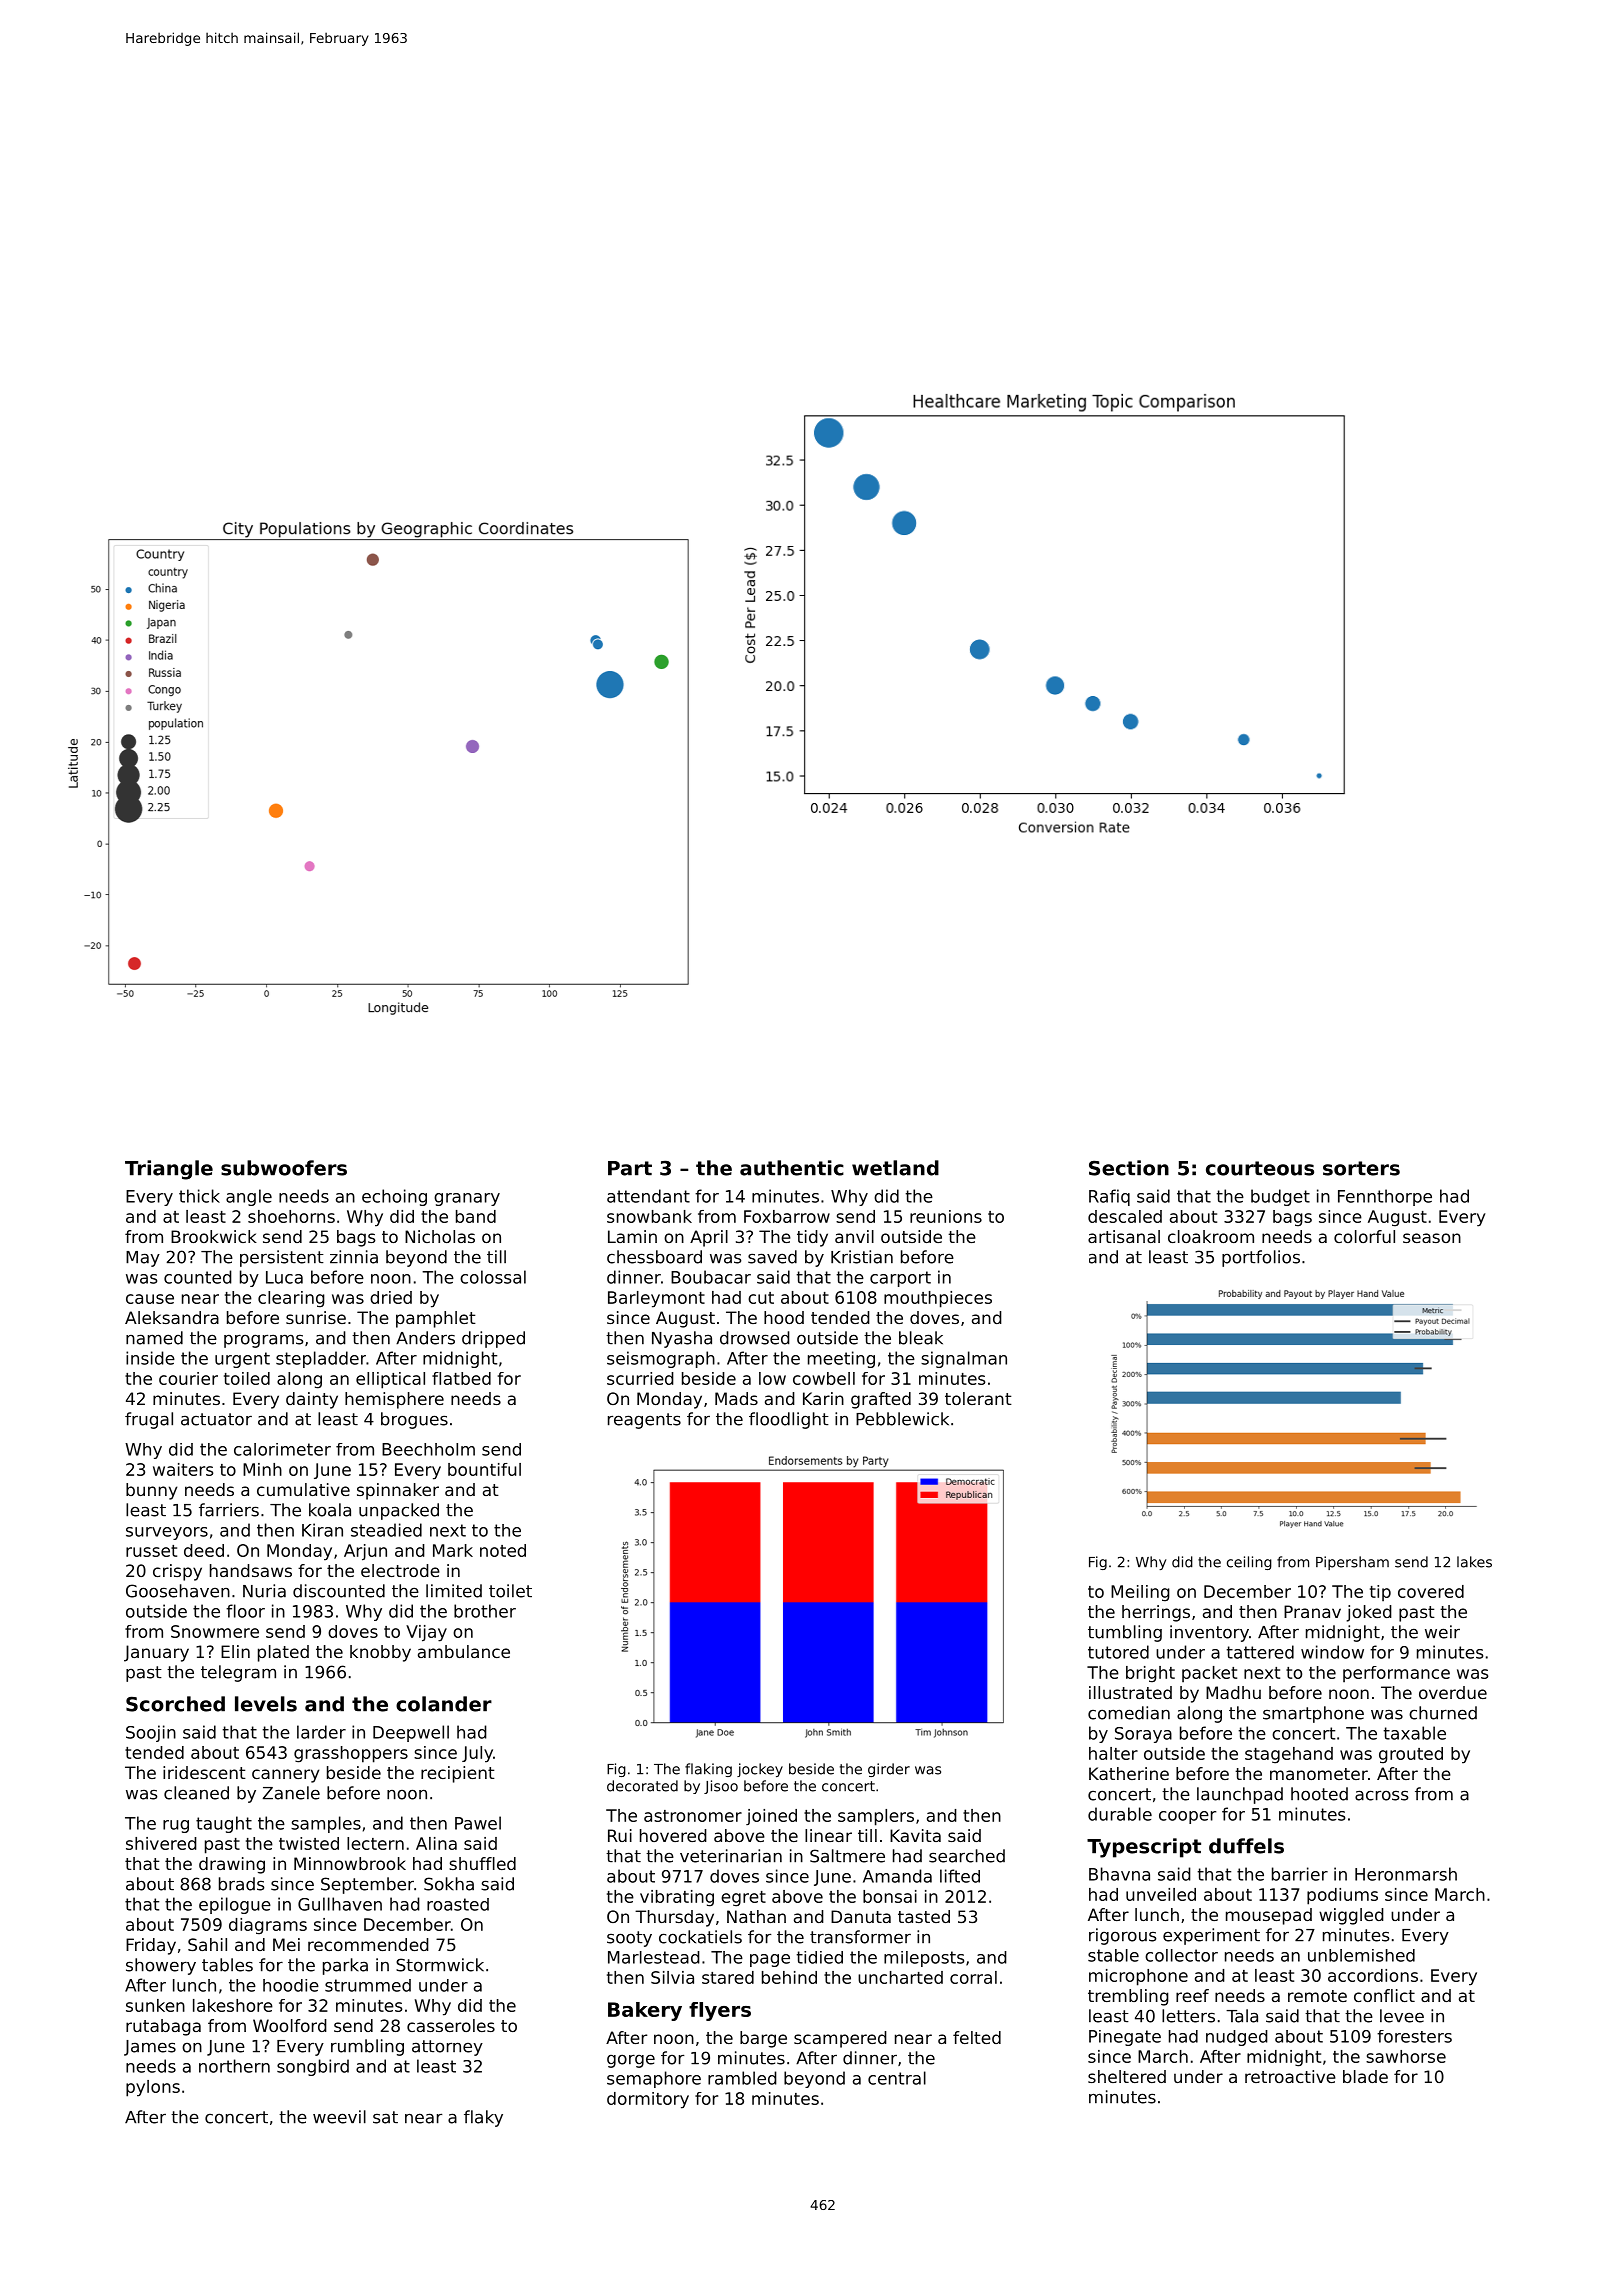  I want to click on vibrating, so click(677, 1898).
